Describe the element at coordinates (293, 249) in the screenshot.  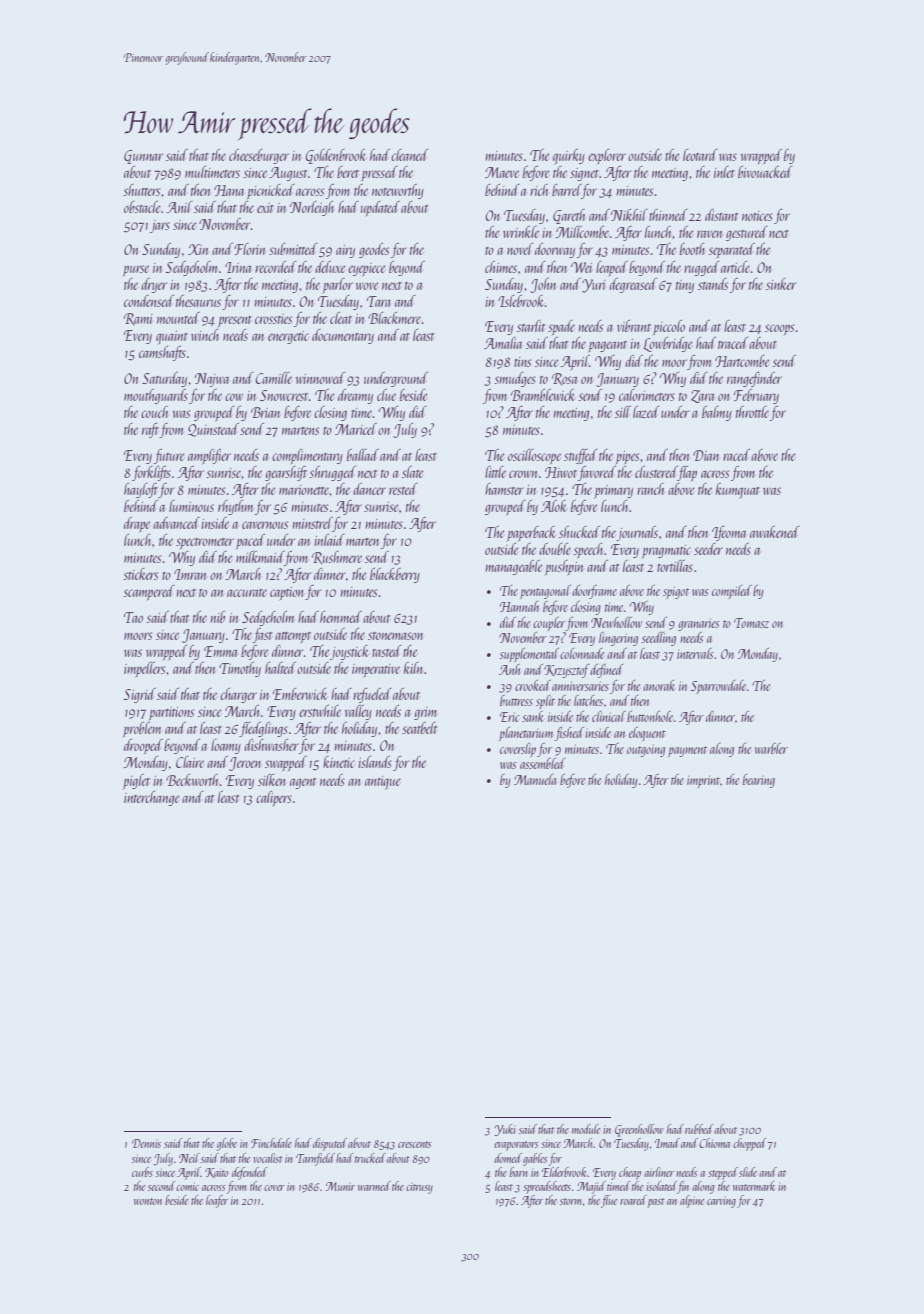
I see `submitted` at that location.
